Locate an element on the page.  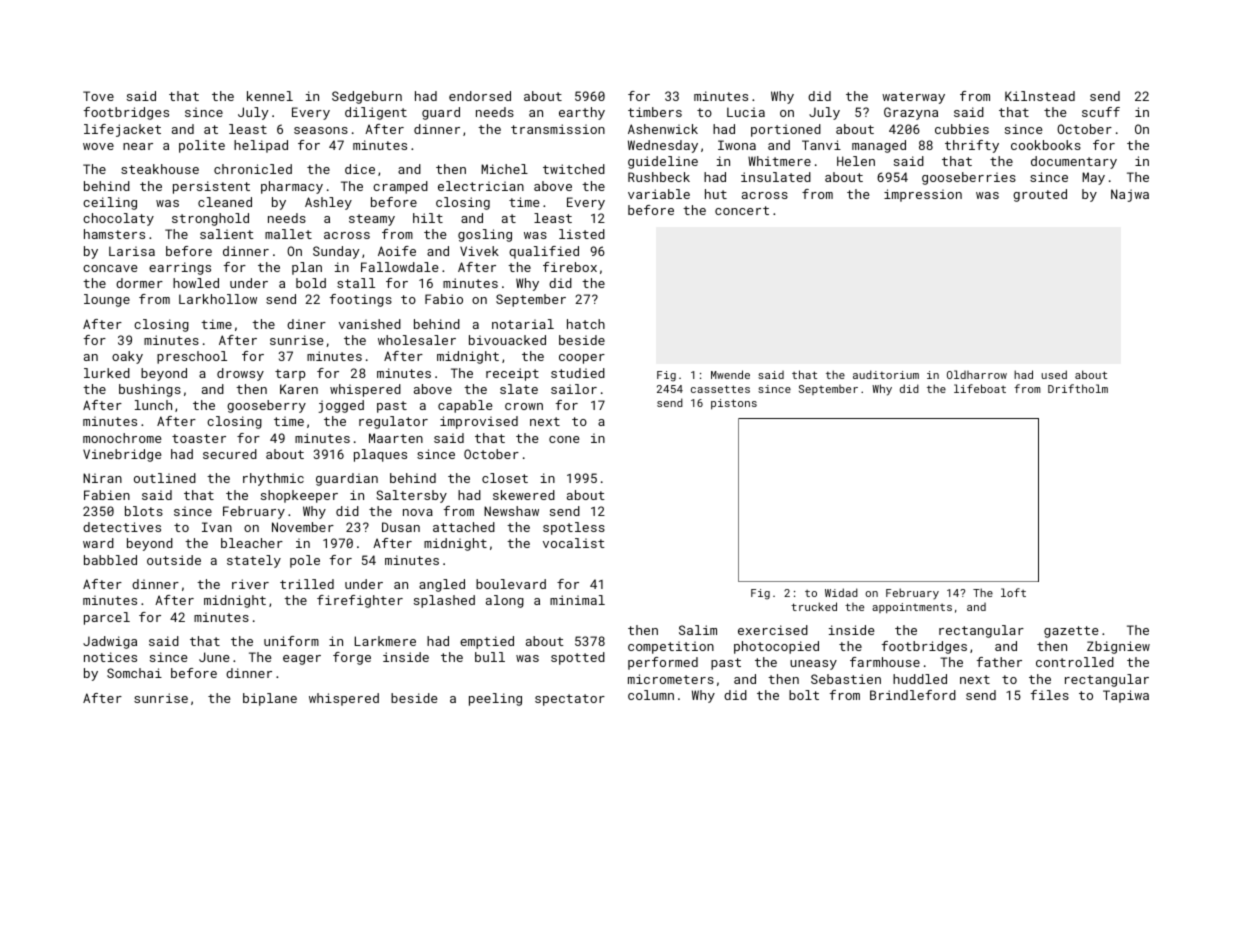
Ashenwick is located at coordinates (663, 129).
